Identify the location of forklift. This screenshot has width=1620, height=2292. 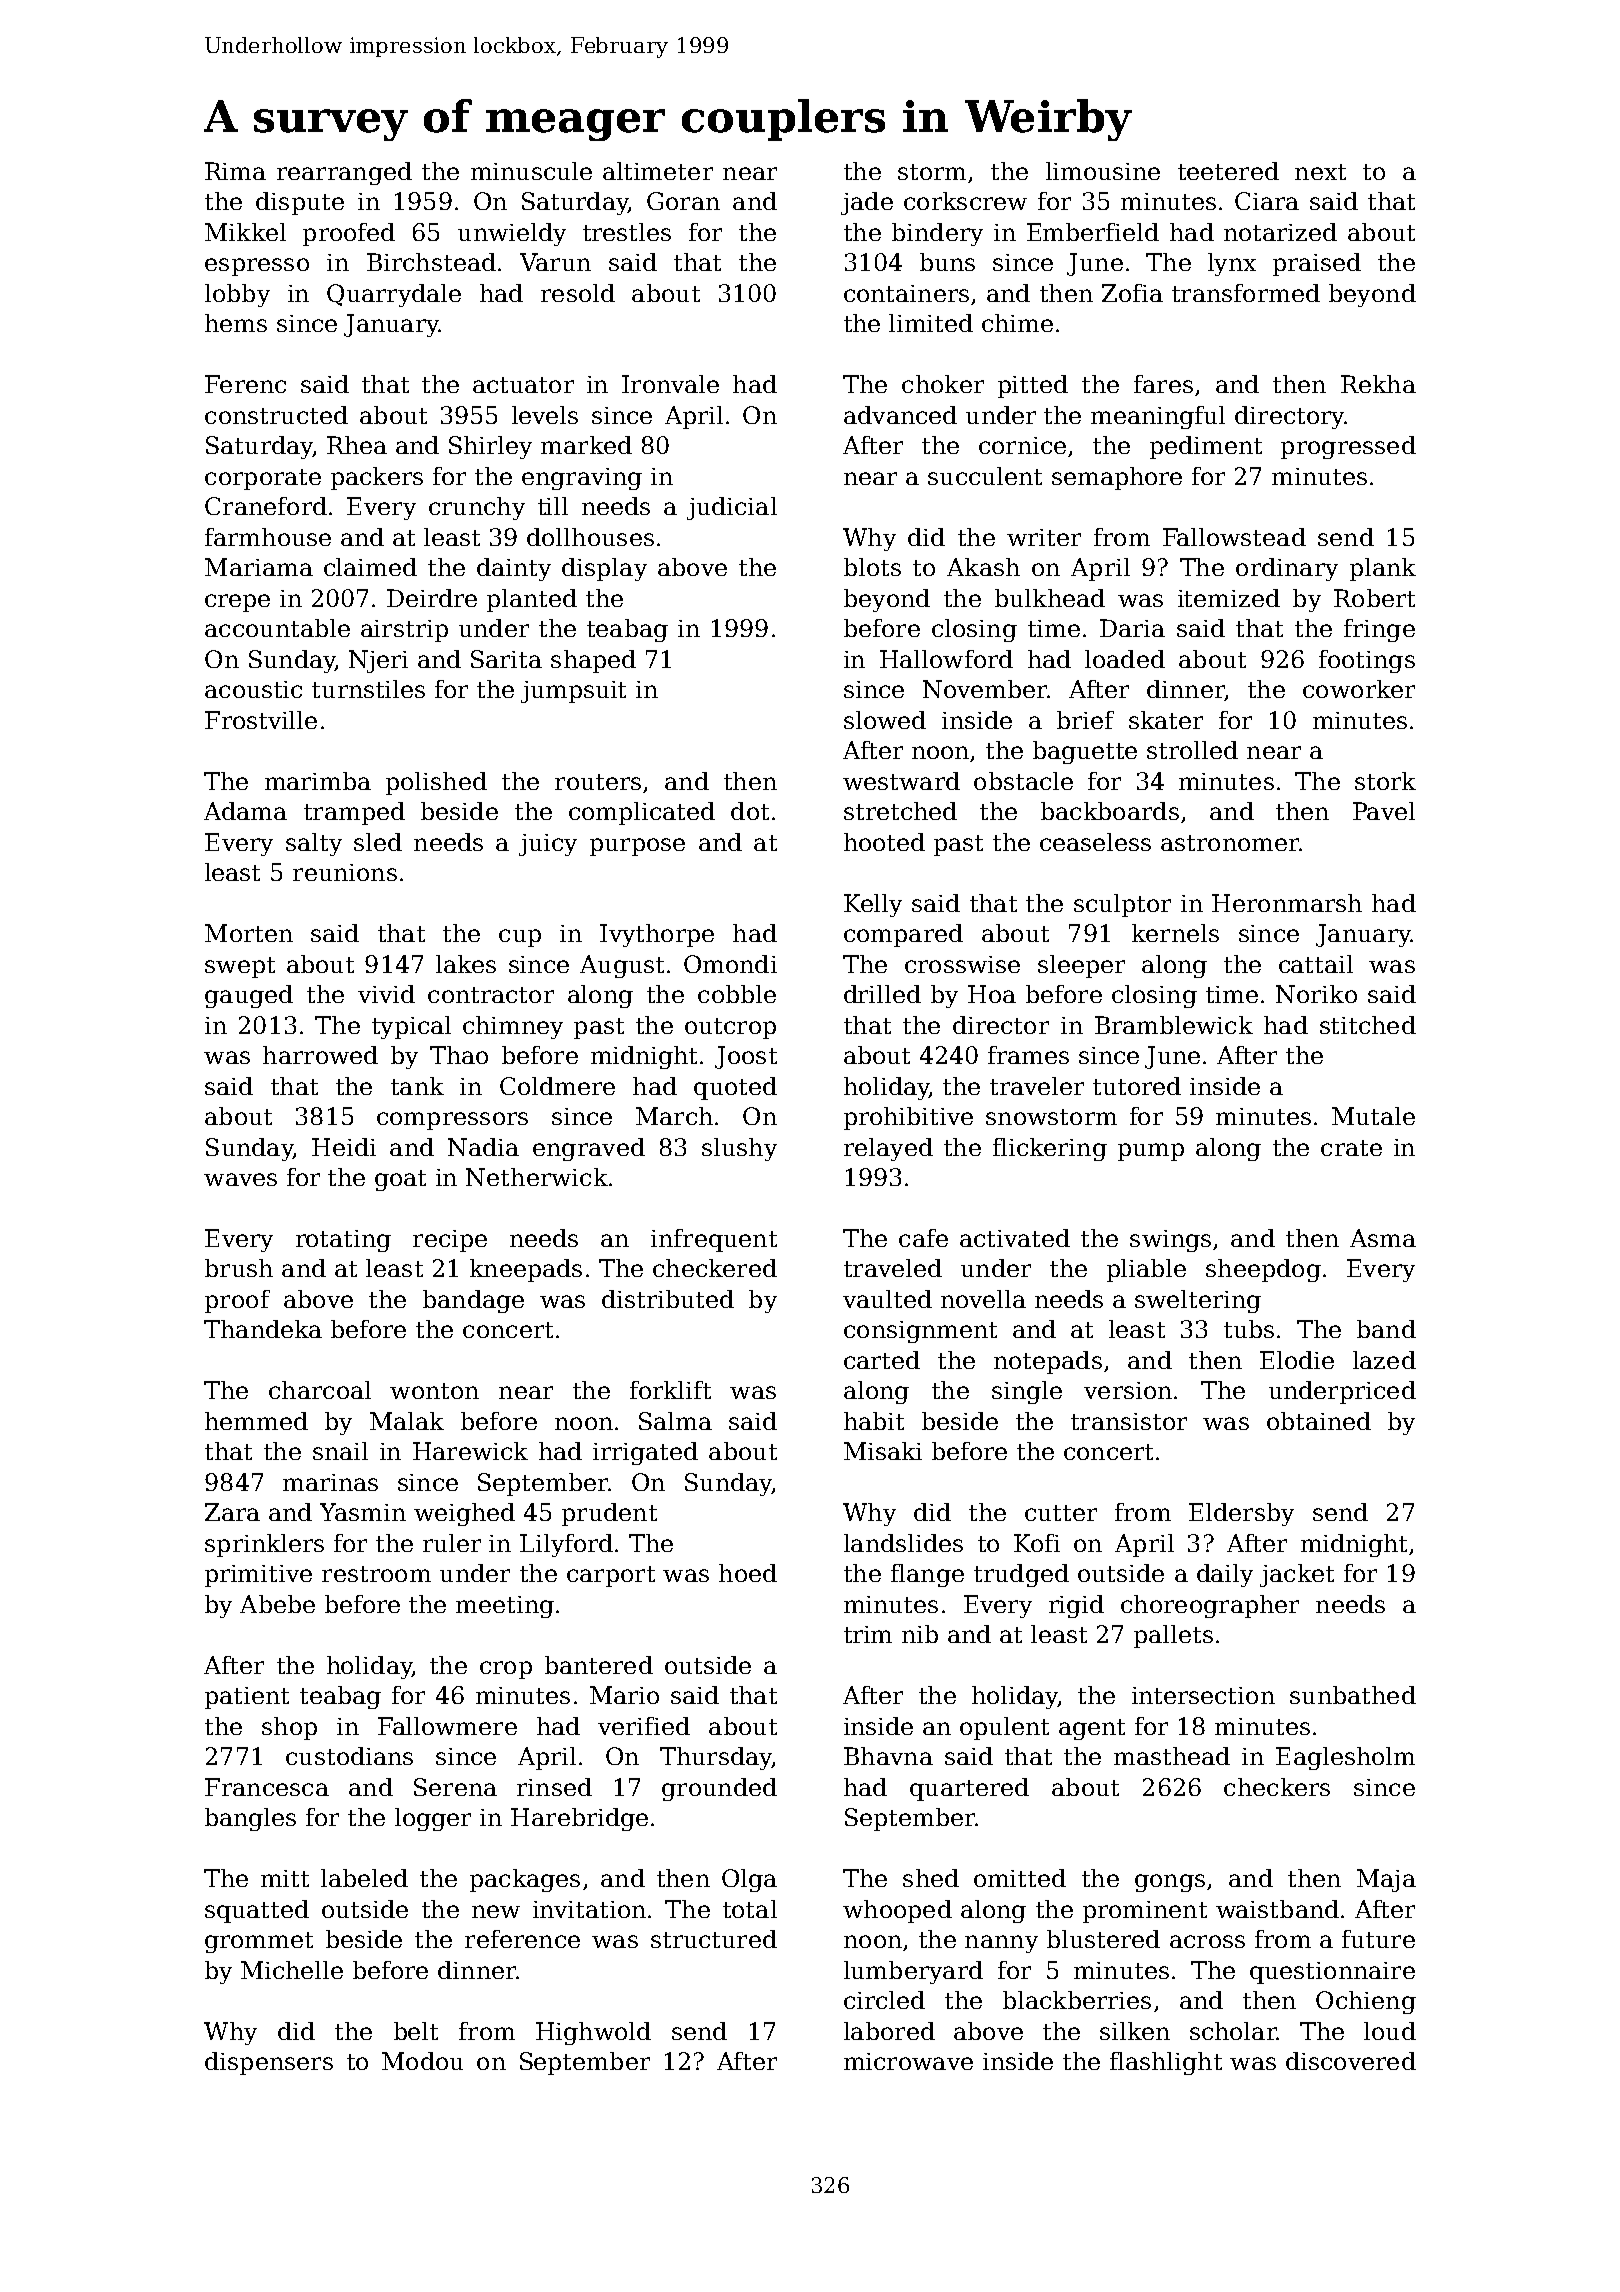
(670, 1390).
